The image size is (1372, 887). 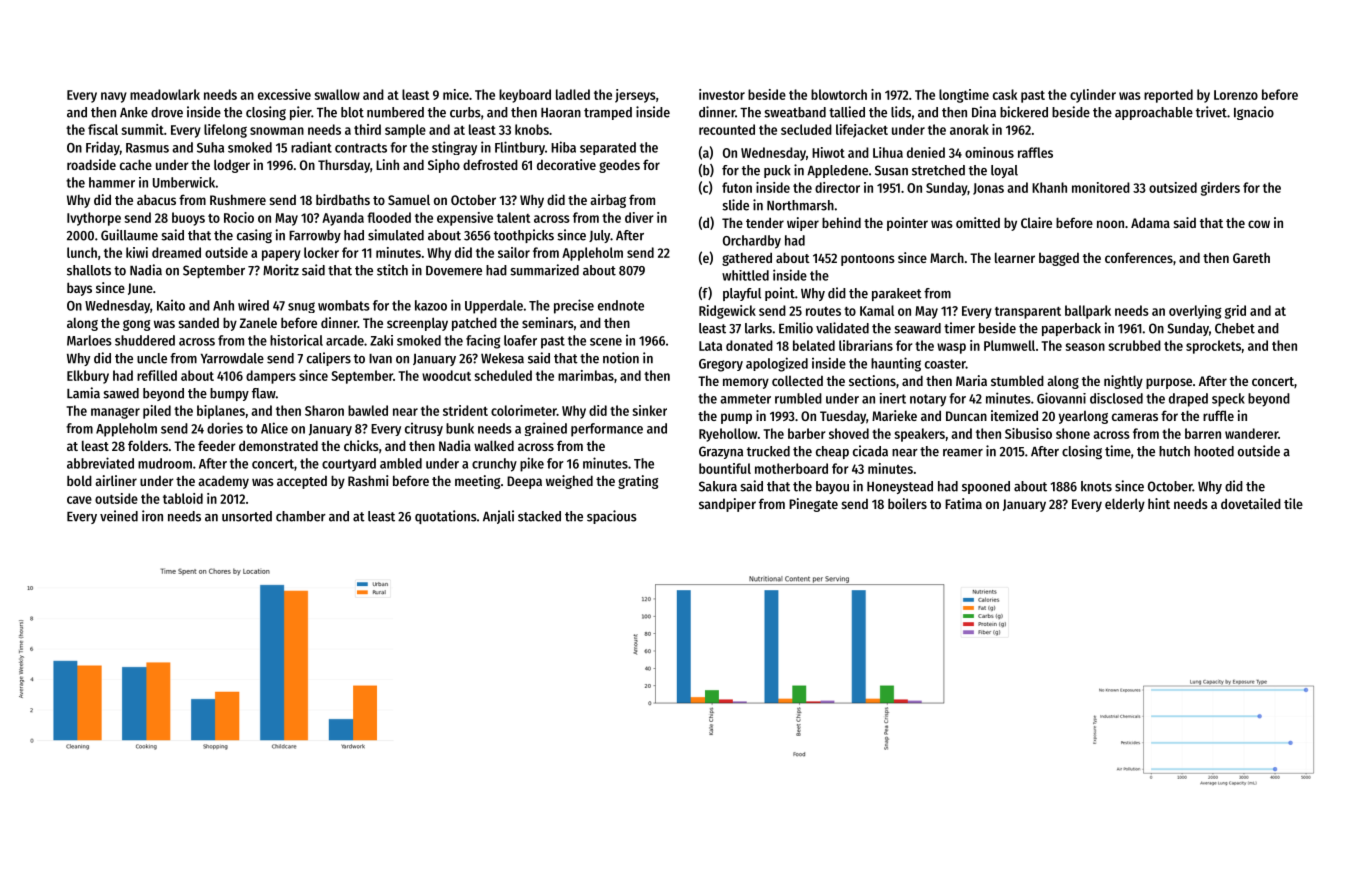 I want to click on talent, so click(x=513, y=217).
